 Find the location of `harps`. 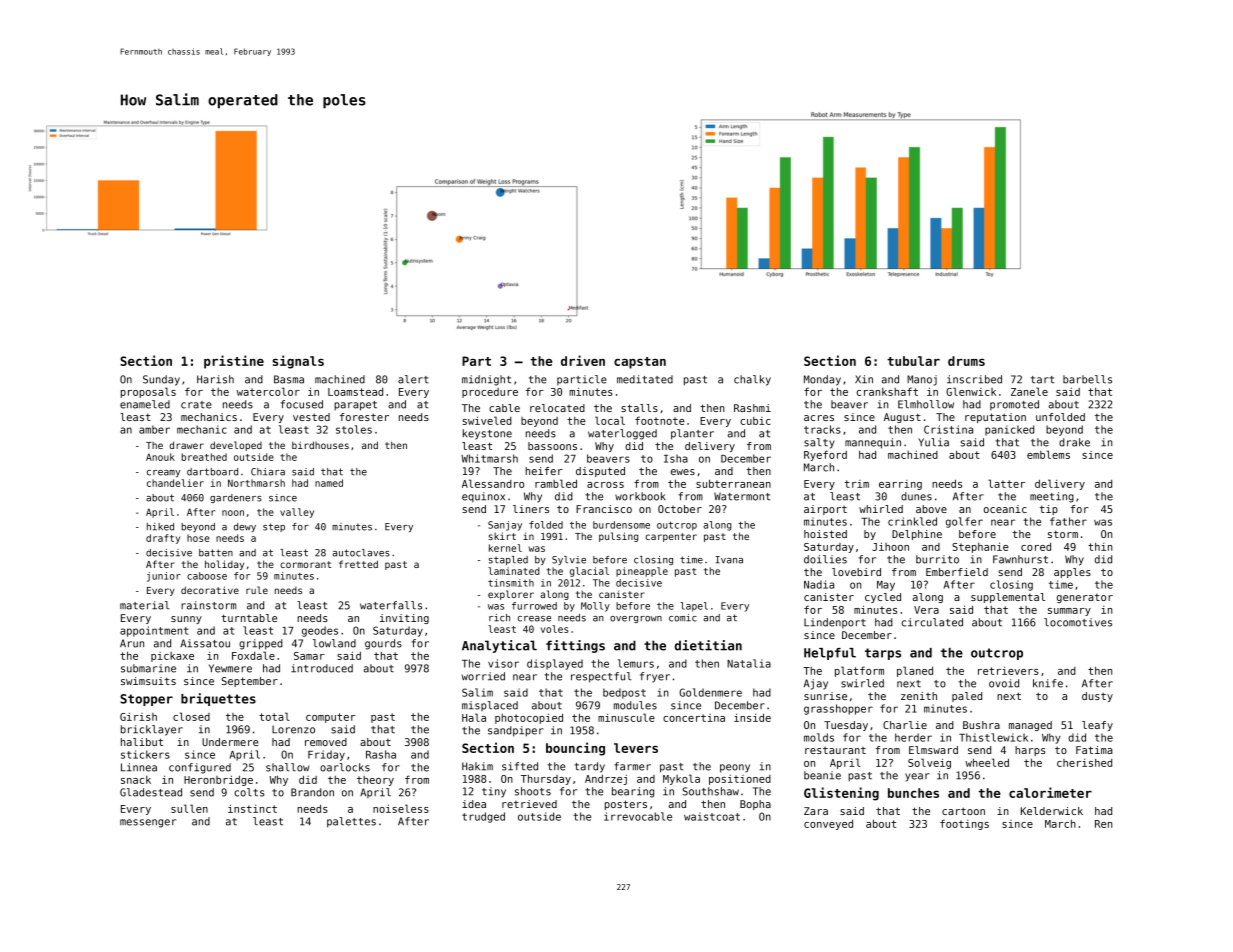

harps is located at coordinates (1030, 751).
